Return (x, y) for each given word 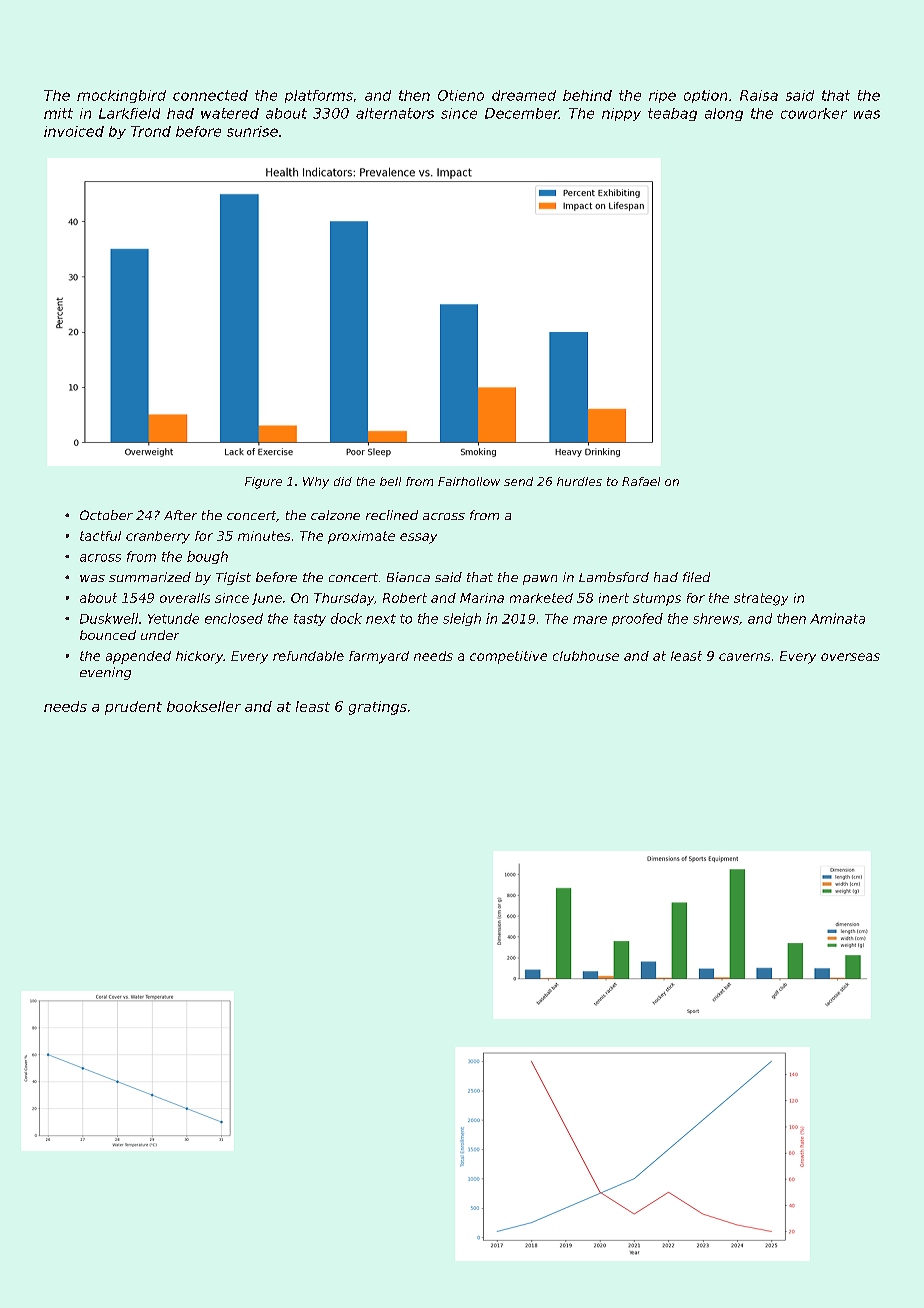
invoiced (74, 131)
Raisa (759, 95)
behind (587, 95)
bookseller (204, 706)
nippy (621, 114)
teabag (672, 114)
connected (210, 95)
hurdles (579, 481)
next (381, 619)
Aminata (837, 618)
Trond (151, 131)
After (180, 515)
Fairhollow (469, 481)
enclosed (234, 618)
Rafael (641, 481)
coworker (814, 113)
